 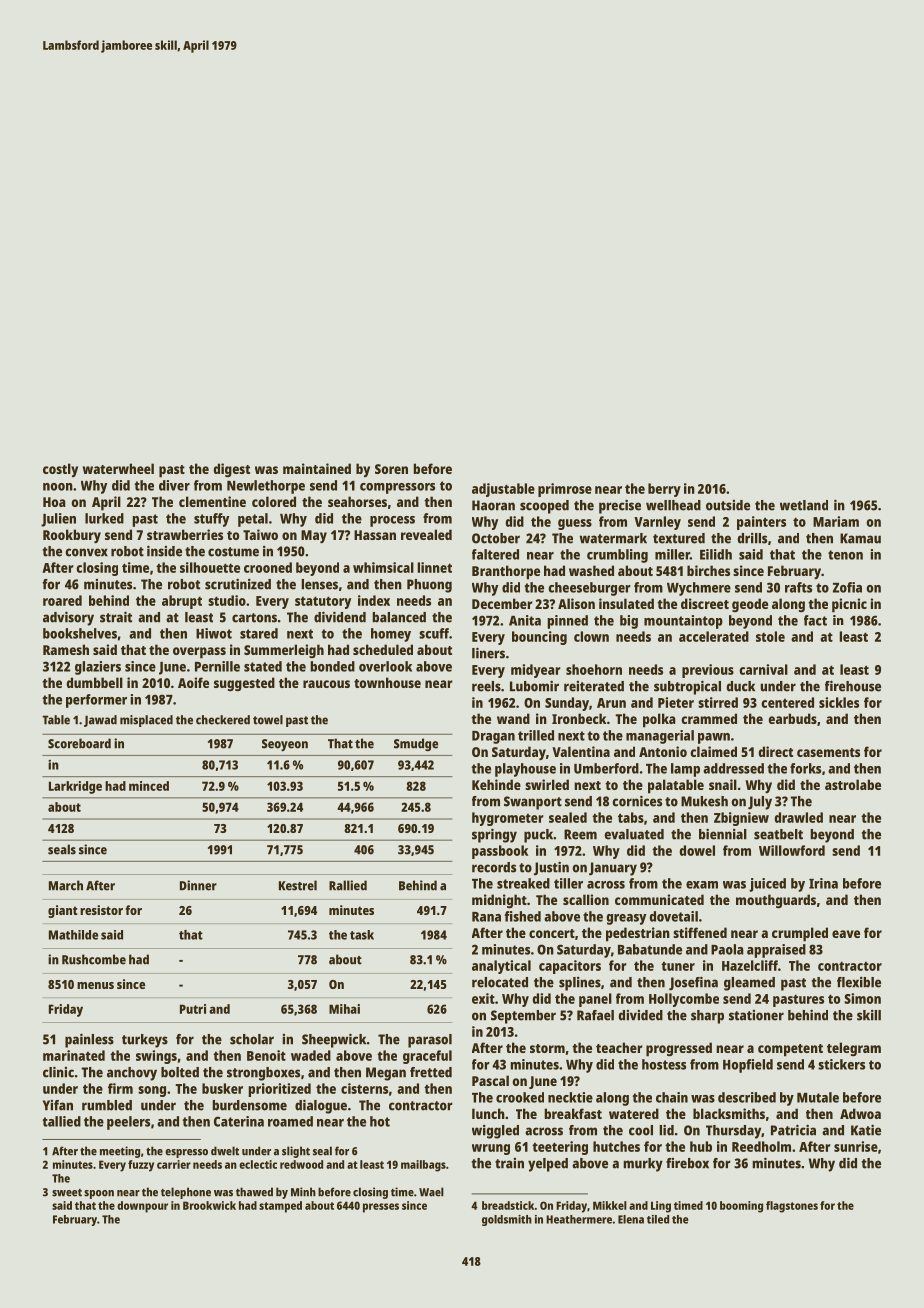 What do you see at coordinates (348, 885) in the page?
I see `Rallied` at bounding box center [348, 885].
